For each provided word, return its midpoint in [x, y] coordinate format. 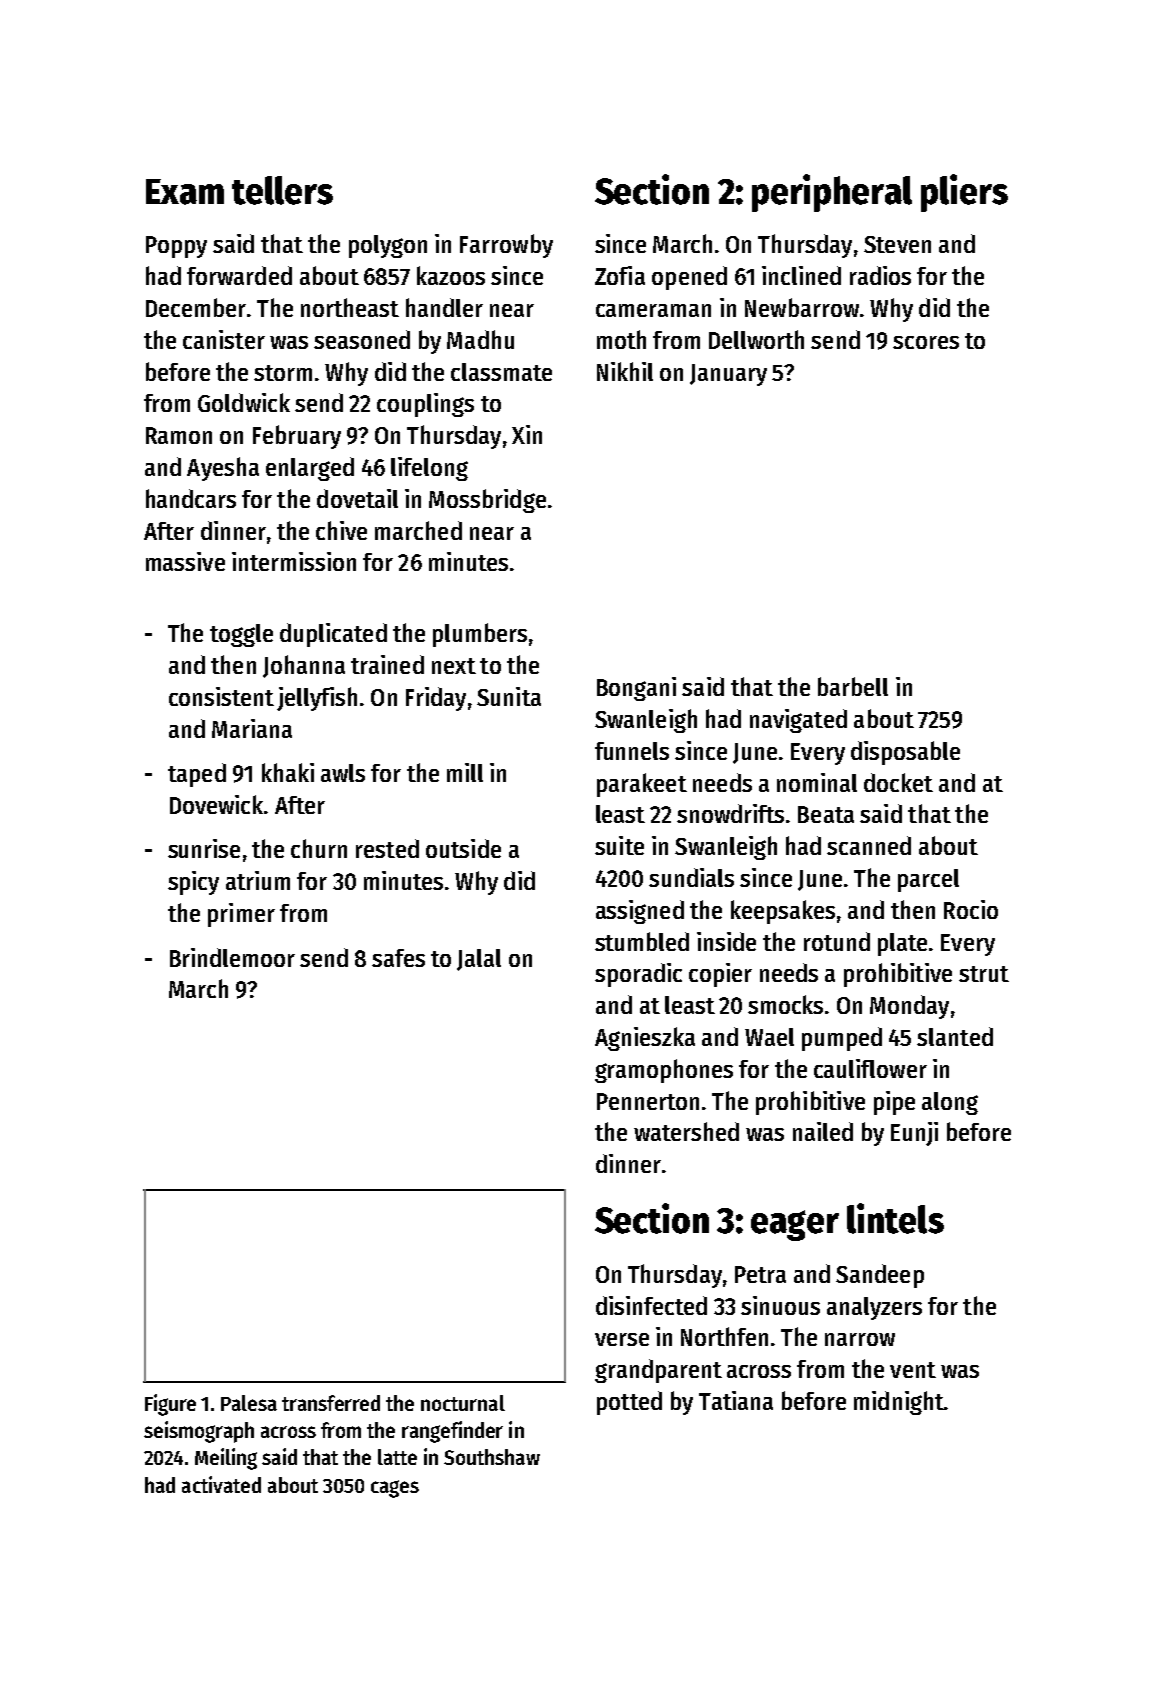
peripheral [832, 193]
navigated [798, 721]
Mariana [252, 728]
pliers [964, 193]
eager [795, 1225]
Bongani [636, 689]
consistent [221, 696]
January [728, 375]
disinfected [651, 1305]
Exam [185, 192]
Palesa [249, 1403]
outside [463, 848]
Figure [170, 1405]
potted [629, 1403]
